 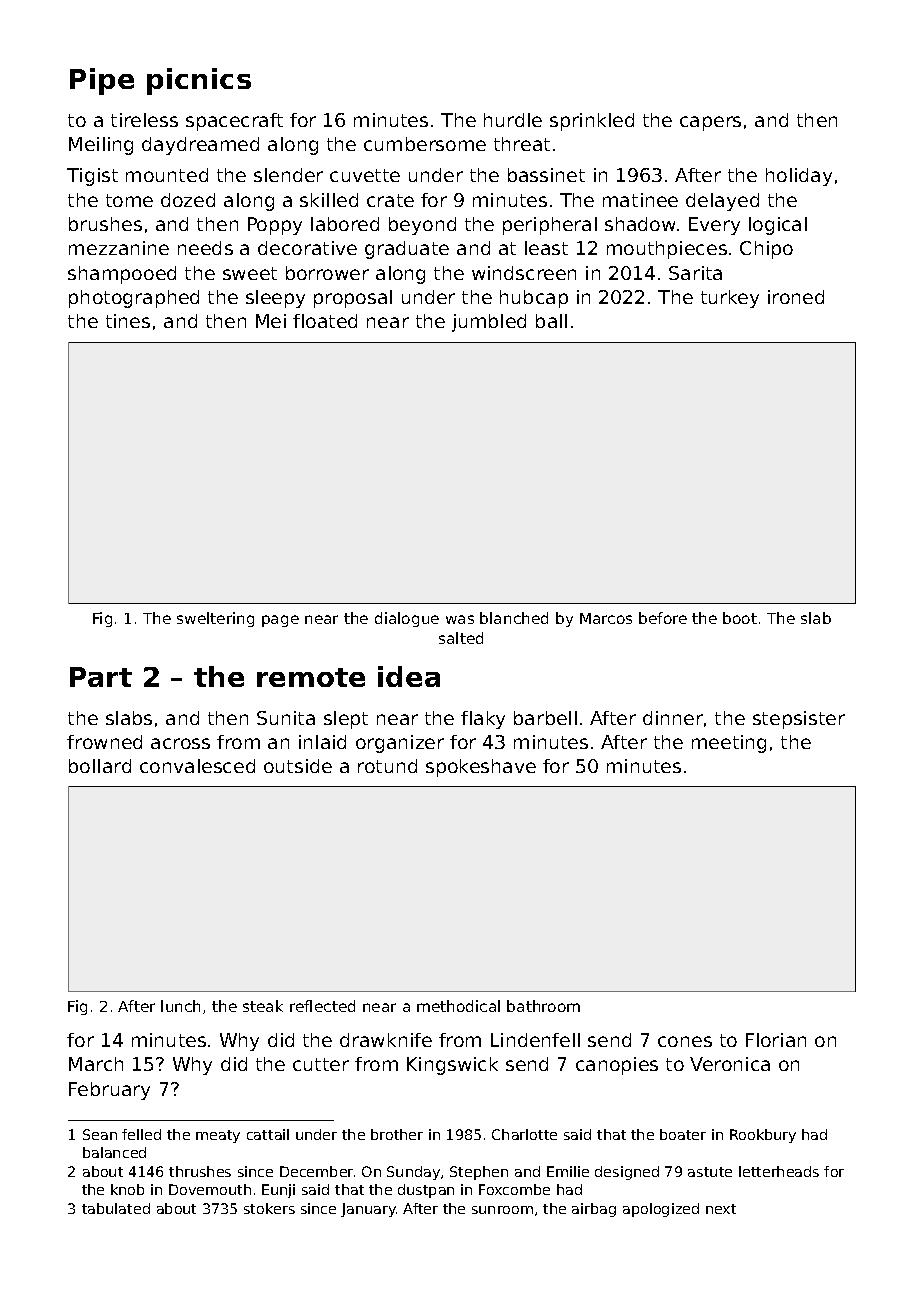 What do you see at coordinates (199, 81) in the screenshot?
I see `picnics` at bounding box center [199, 81].
